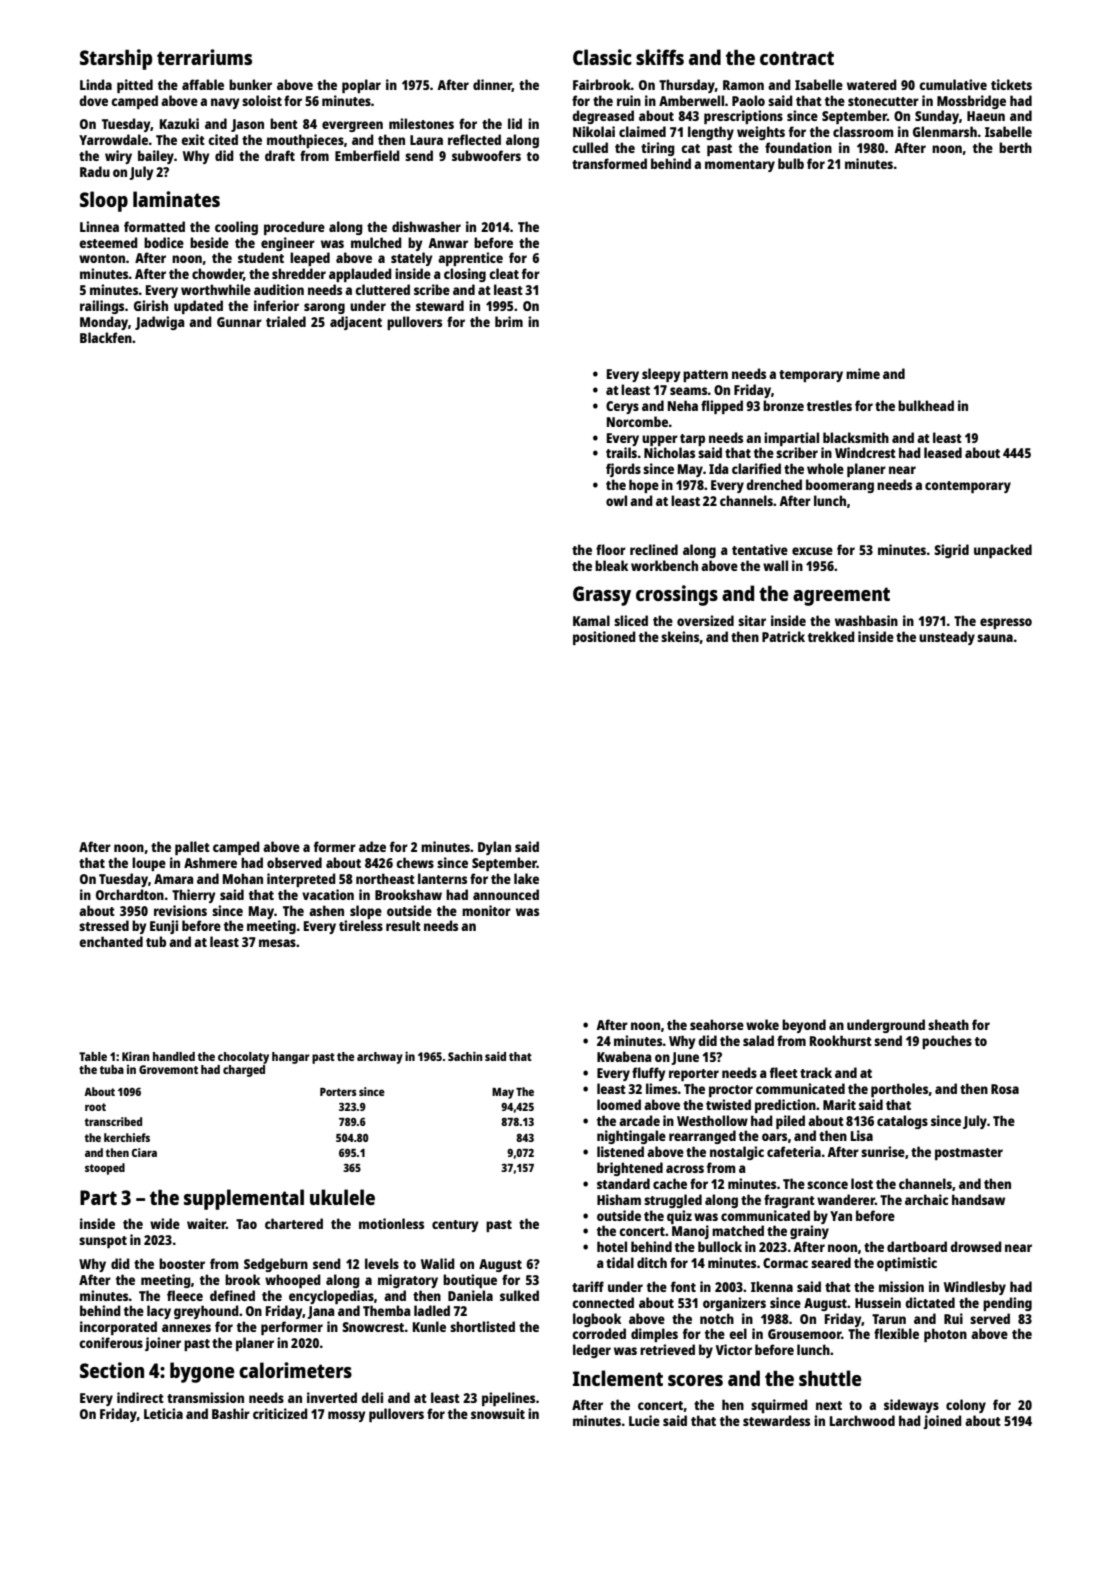 This screenshot has width=1112, height=1573. Describe the element at coordinates (277, 943) in the screenshot. I see `mesas` at that location.
